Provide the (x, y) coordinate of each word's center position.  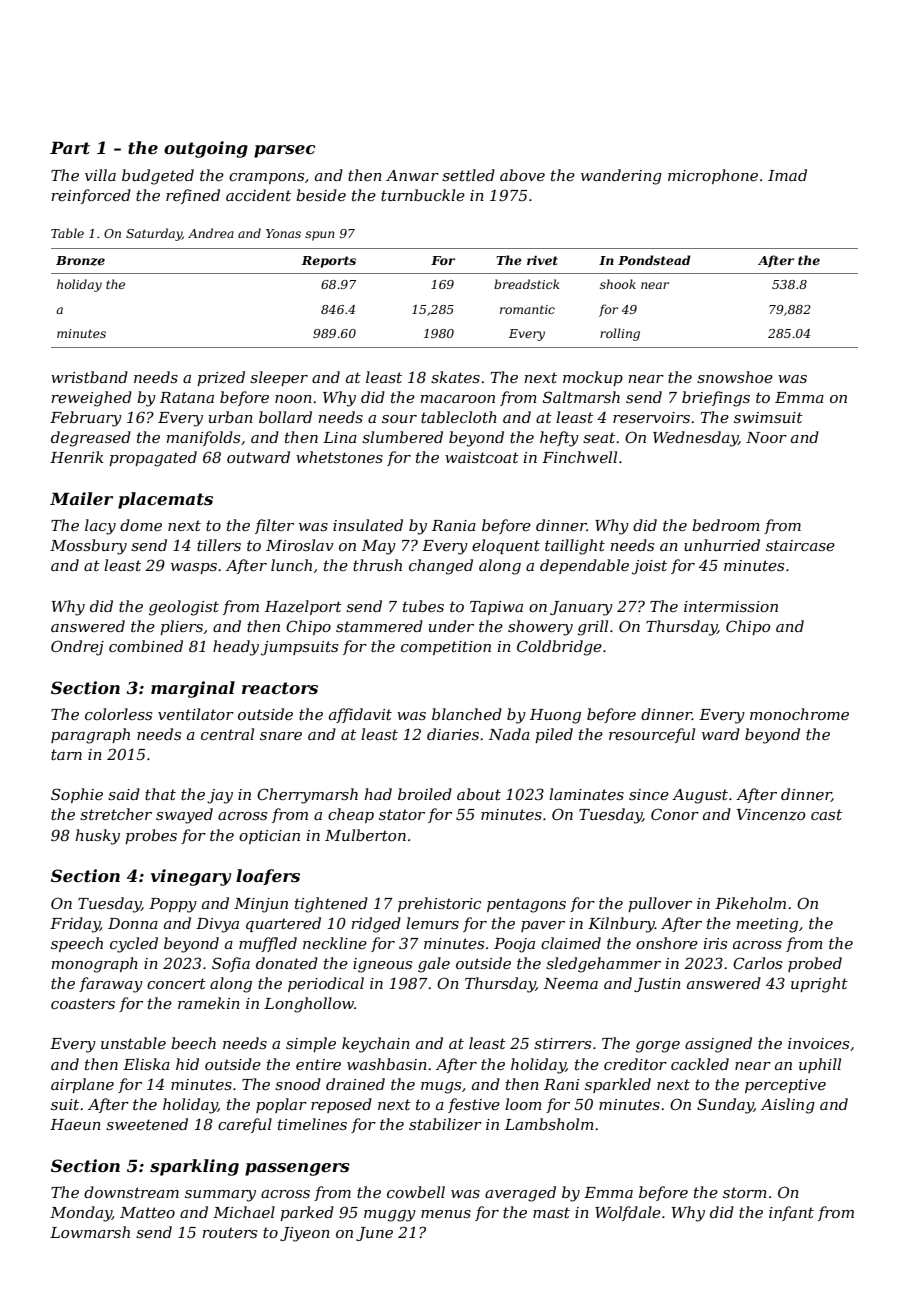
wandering (621, 177)
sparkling (194, 1167)
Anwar (412, 175)
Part (70, 148)
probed (815, 964)
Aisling (788, 1106)
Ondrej (77, 648)
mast (551, 1212)
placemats (165, 500)
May (379, 547)
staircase (800, 545)
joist (649, 567)
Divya (217, 925)
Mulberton (365, 835)
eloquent (506, 546)
